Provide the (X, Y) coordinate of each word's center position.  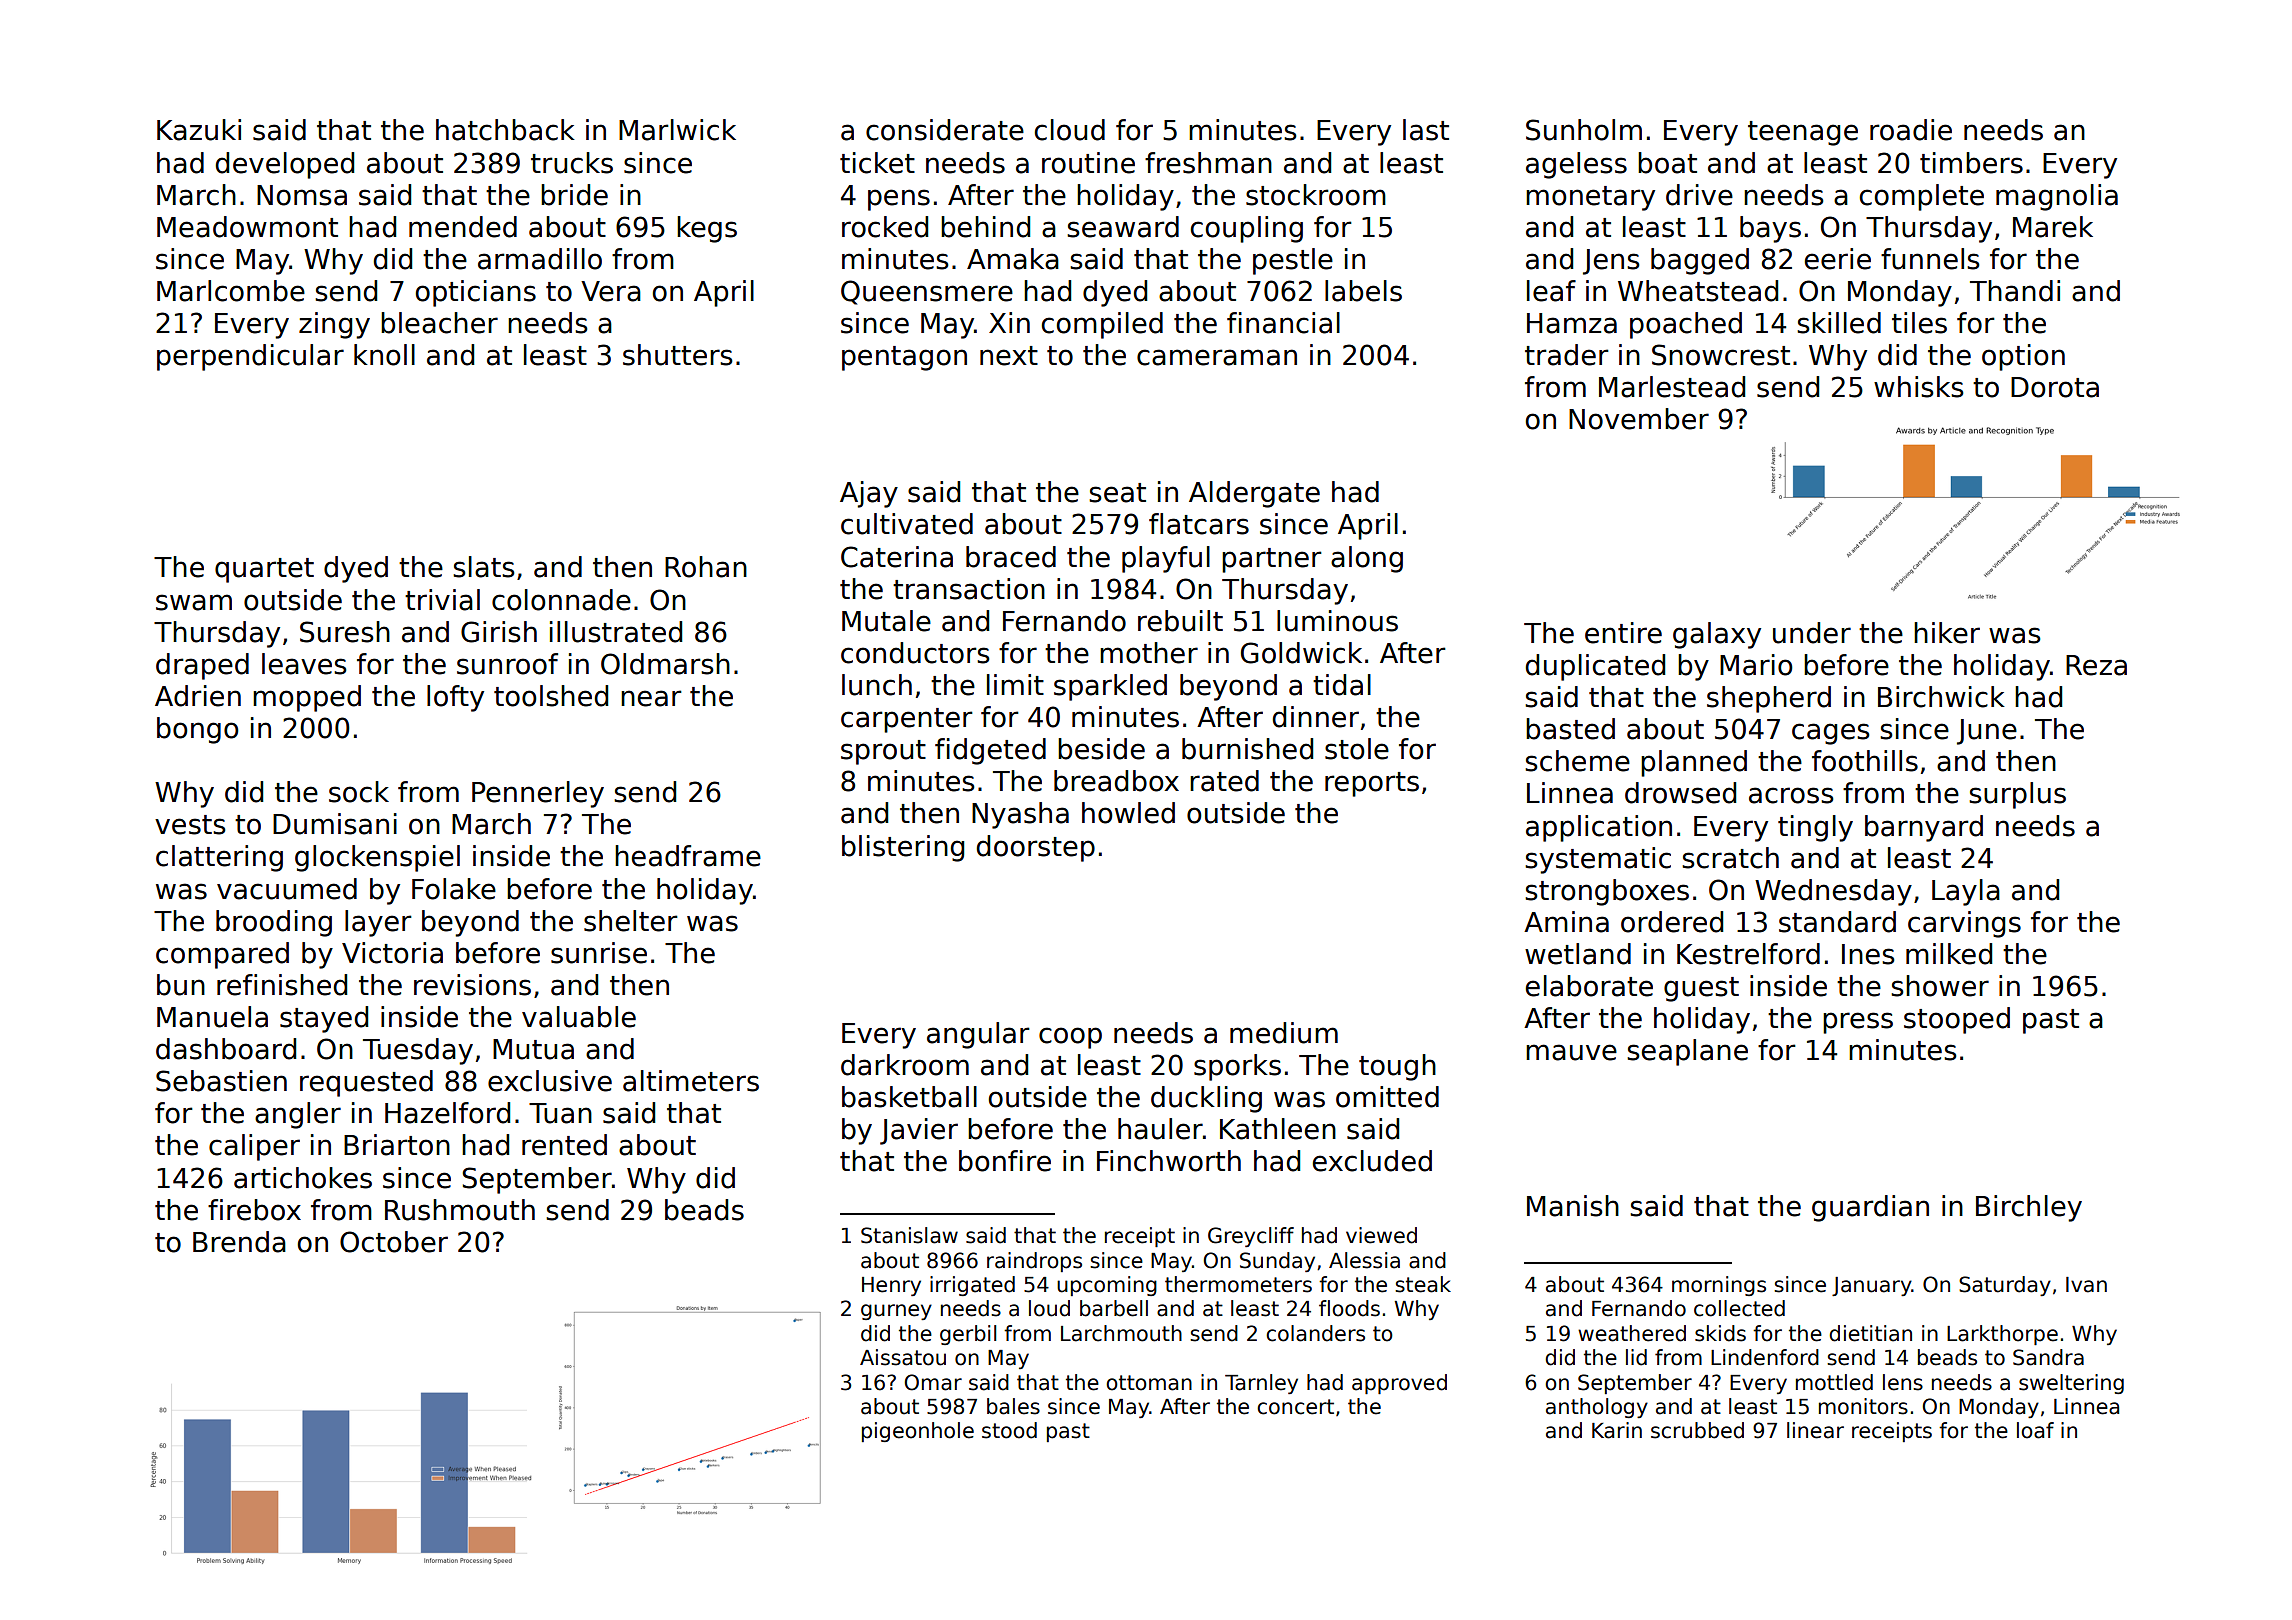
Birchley (2029, 1208)
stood (1009, 1430)
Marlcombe (231, 291)
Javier (919, 1131)
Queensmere (927, 292)
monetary (1590, 198)
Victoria (392, 953)
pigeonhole (918, 1432)
